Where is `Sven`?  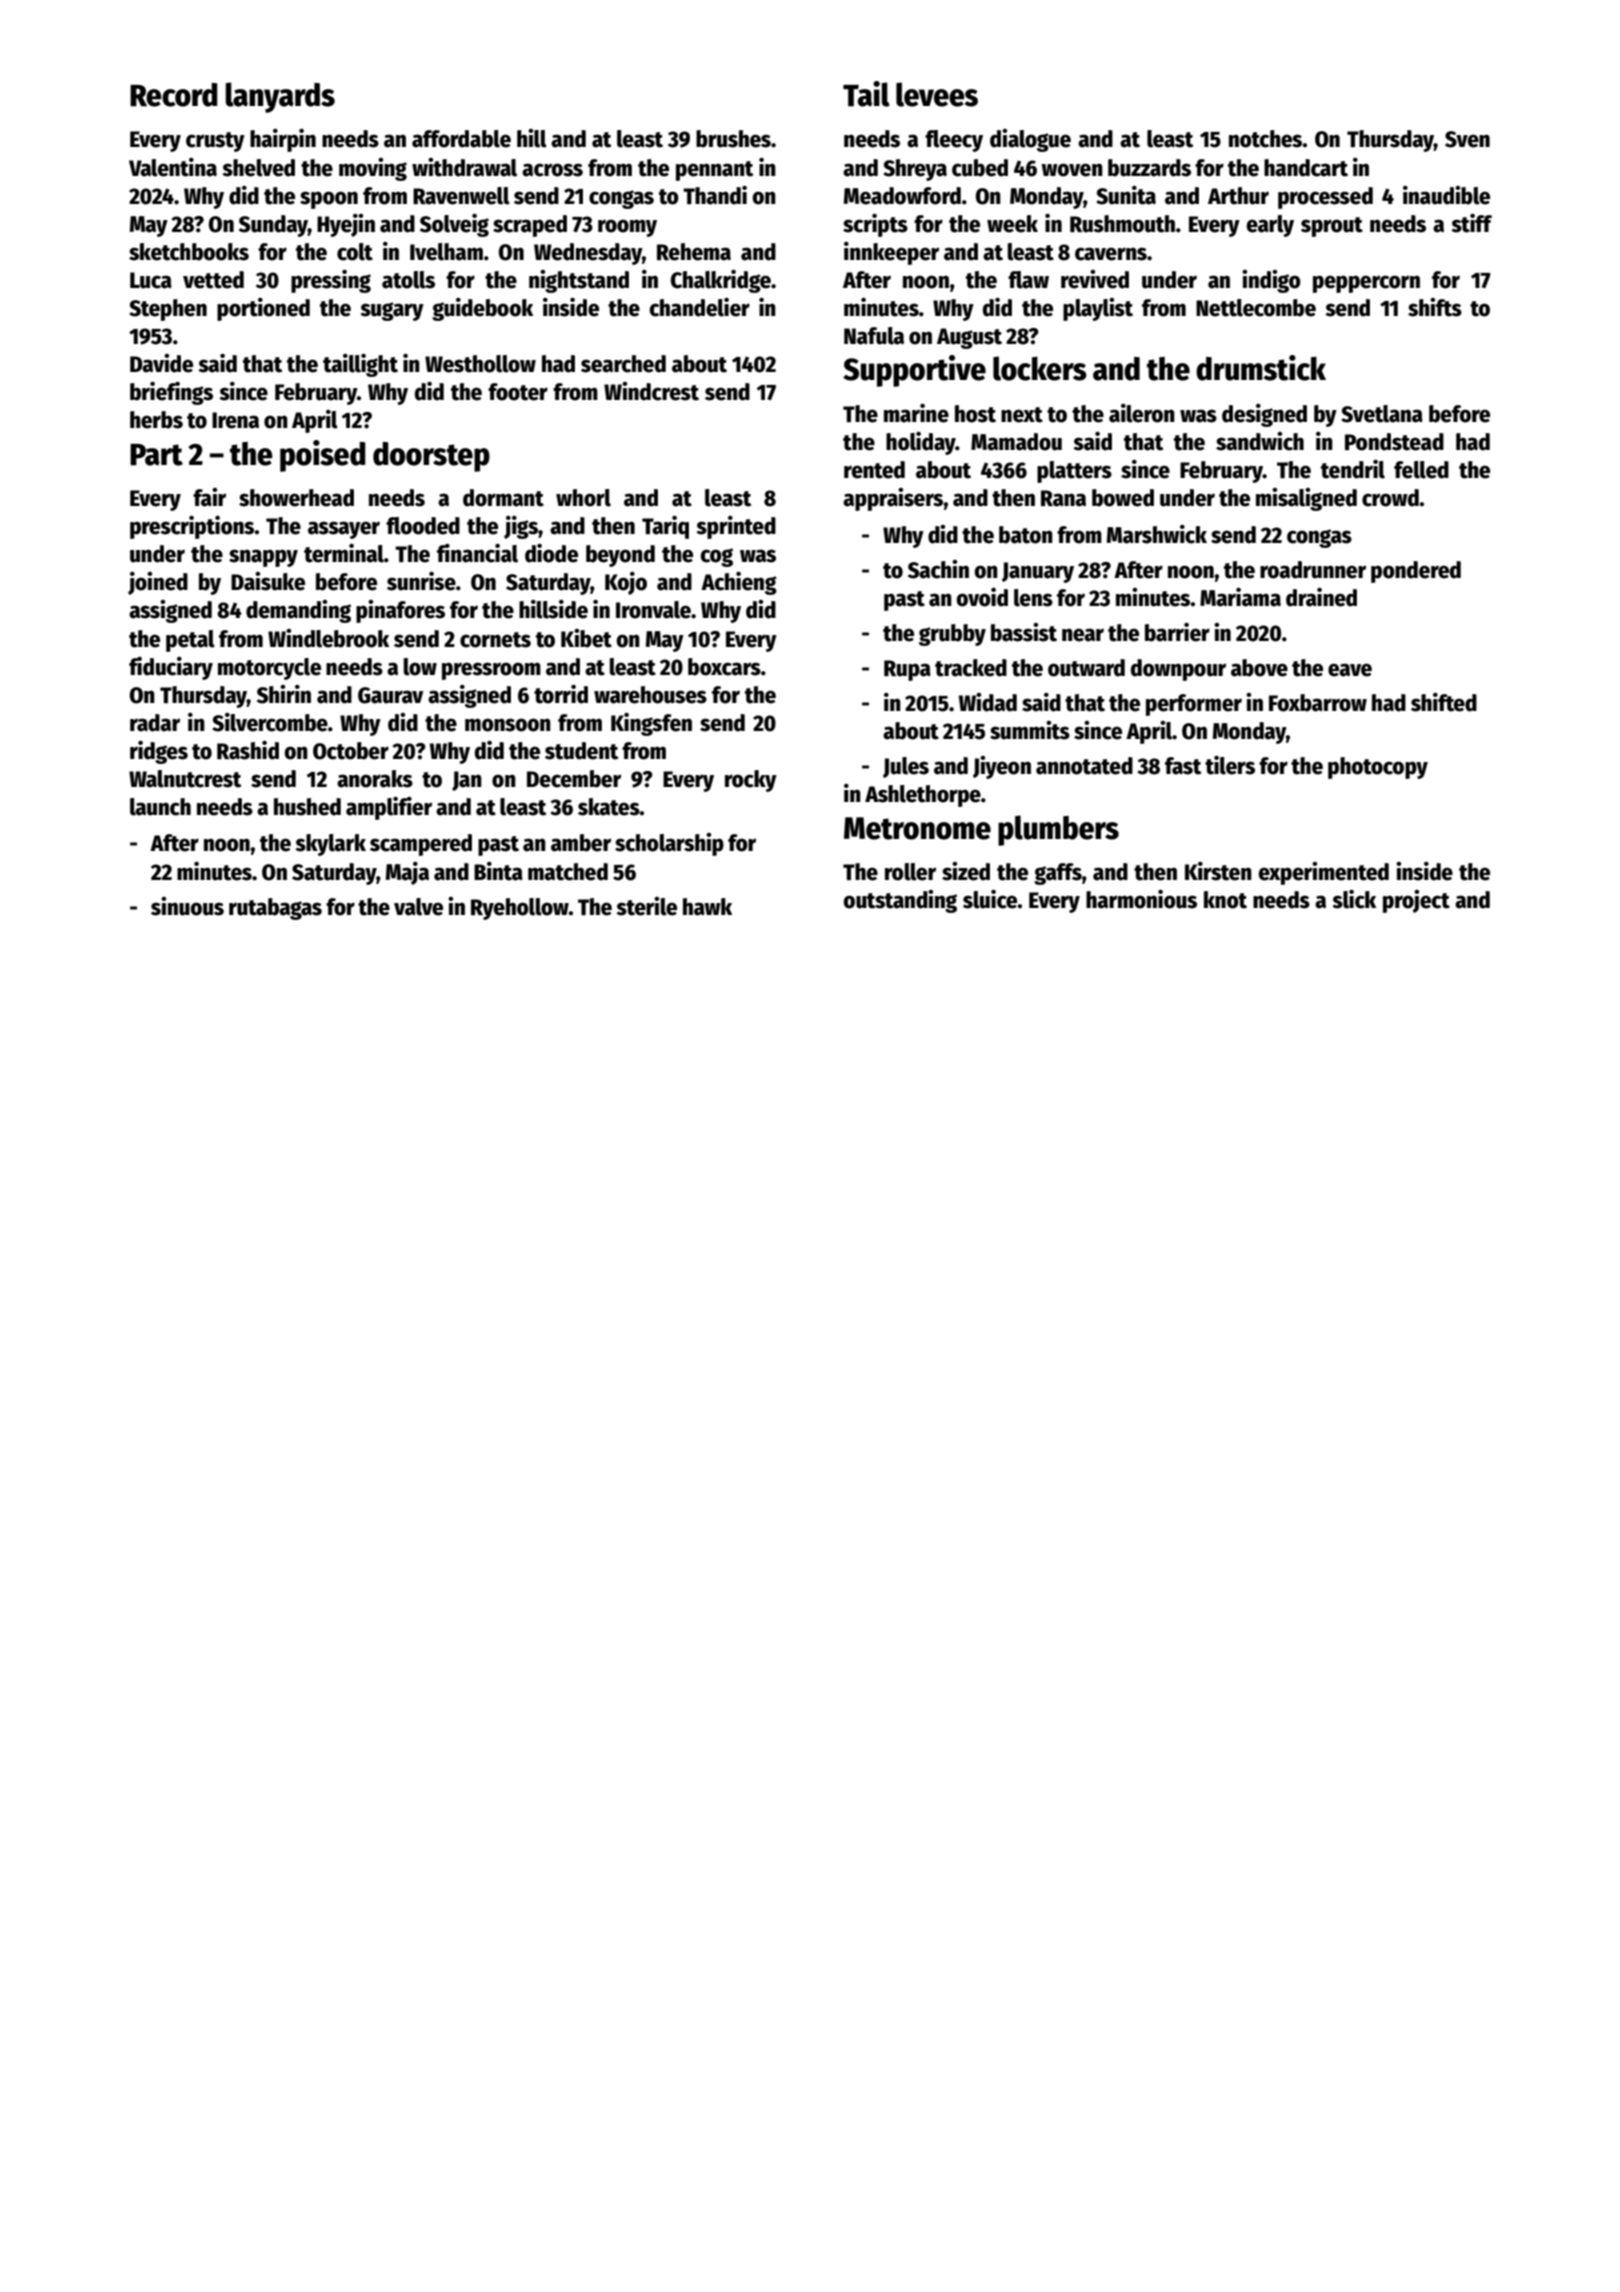
Sven is located at coordinates (1467, 139).
